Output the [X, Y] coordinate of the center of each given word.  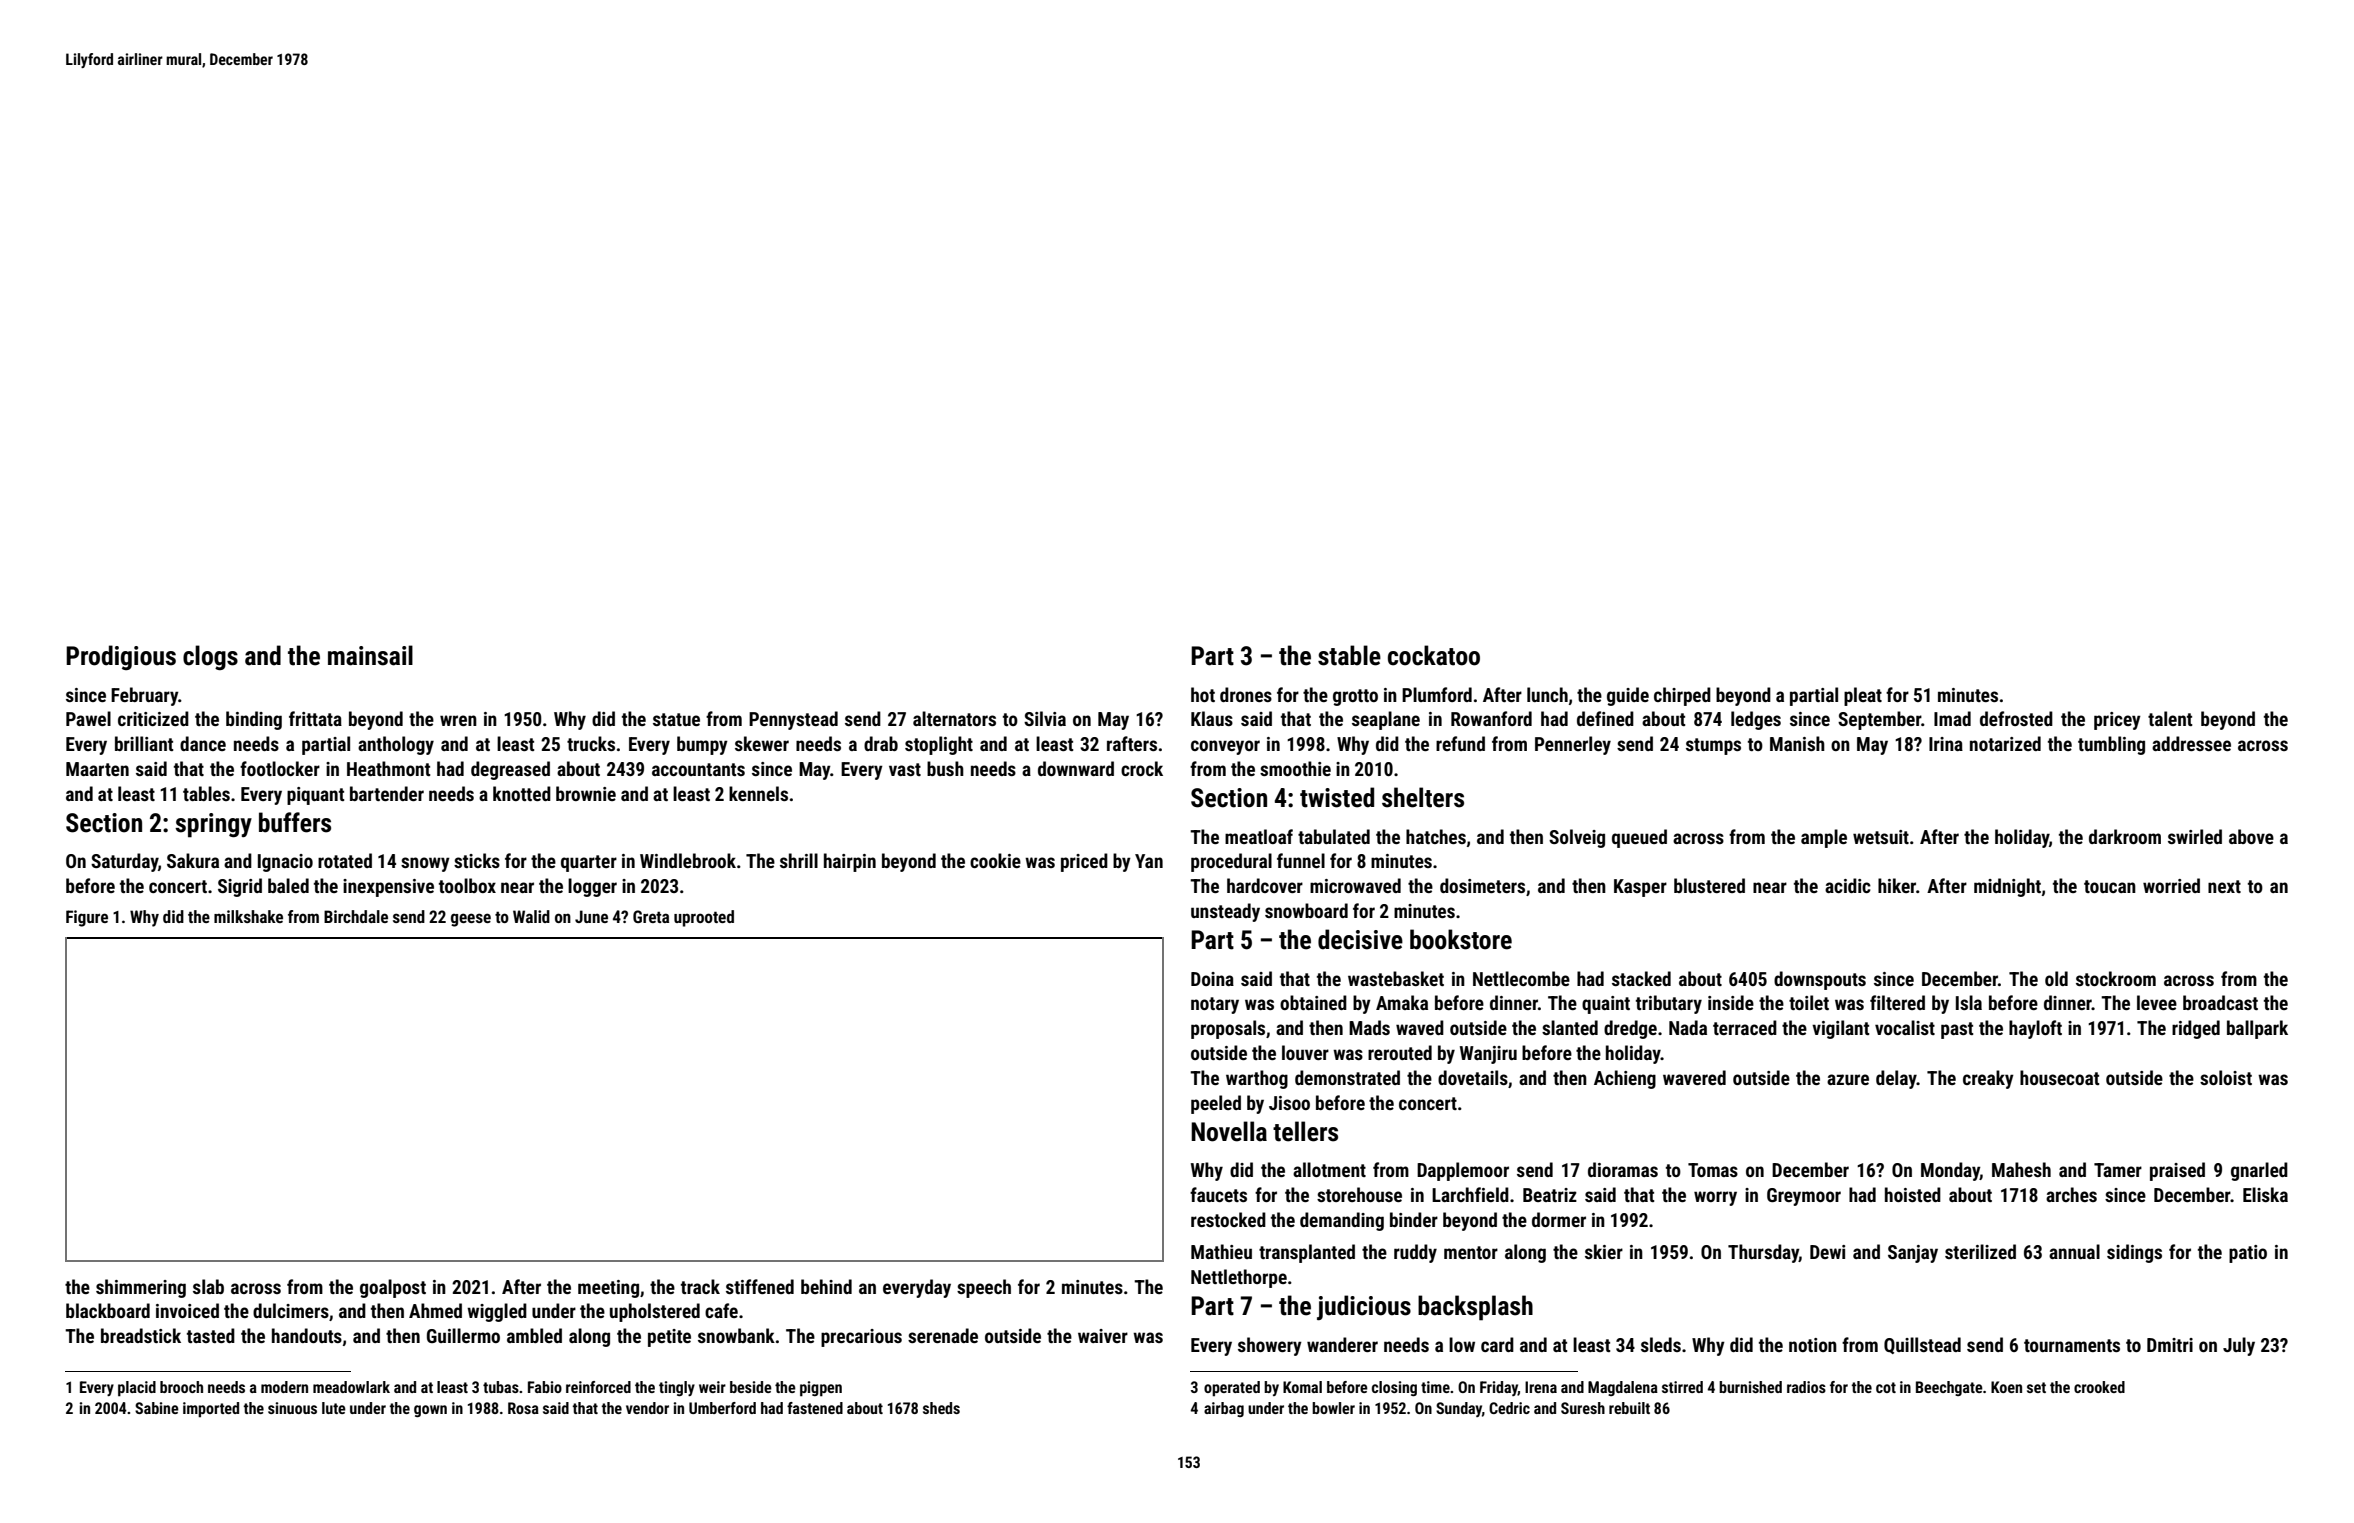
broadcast [2220, 1002]
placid [137, 1389]
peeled [1216, 1104]
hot [1203, 694]
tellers [1305, 1131]
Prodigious [121, 657]
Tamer [2118, 1170]
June [591, 916]
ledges [1756, 720]
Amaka [1402, 1002]
